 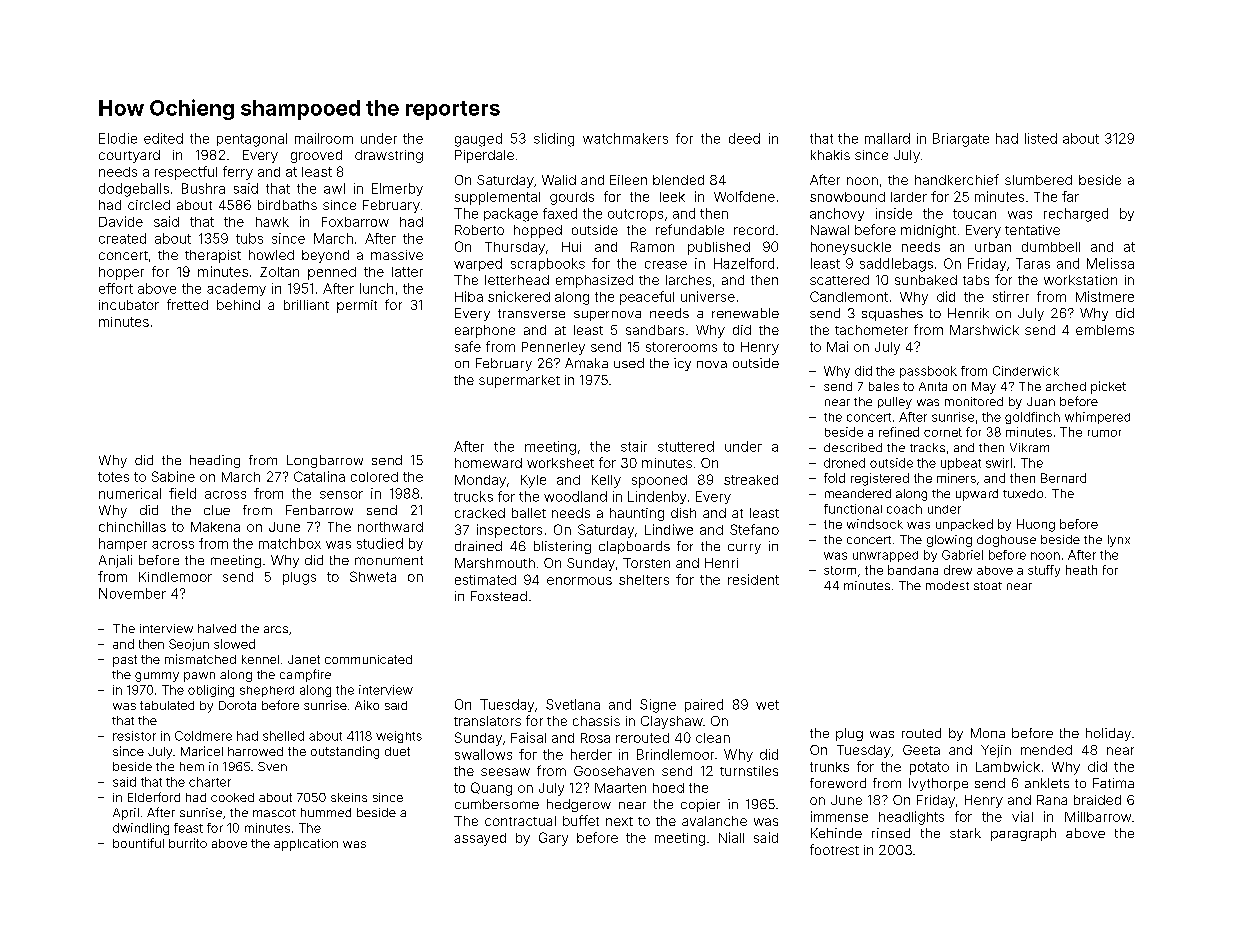 What do you see at coordinates (238, 173) in the document?
I see `ferry` at bounding box center [238, 173].
